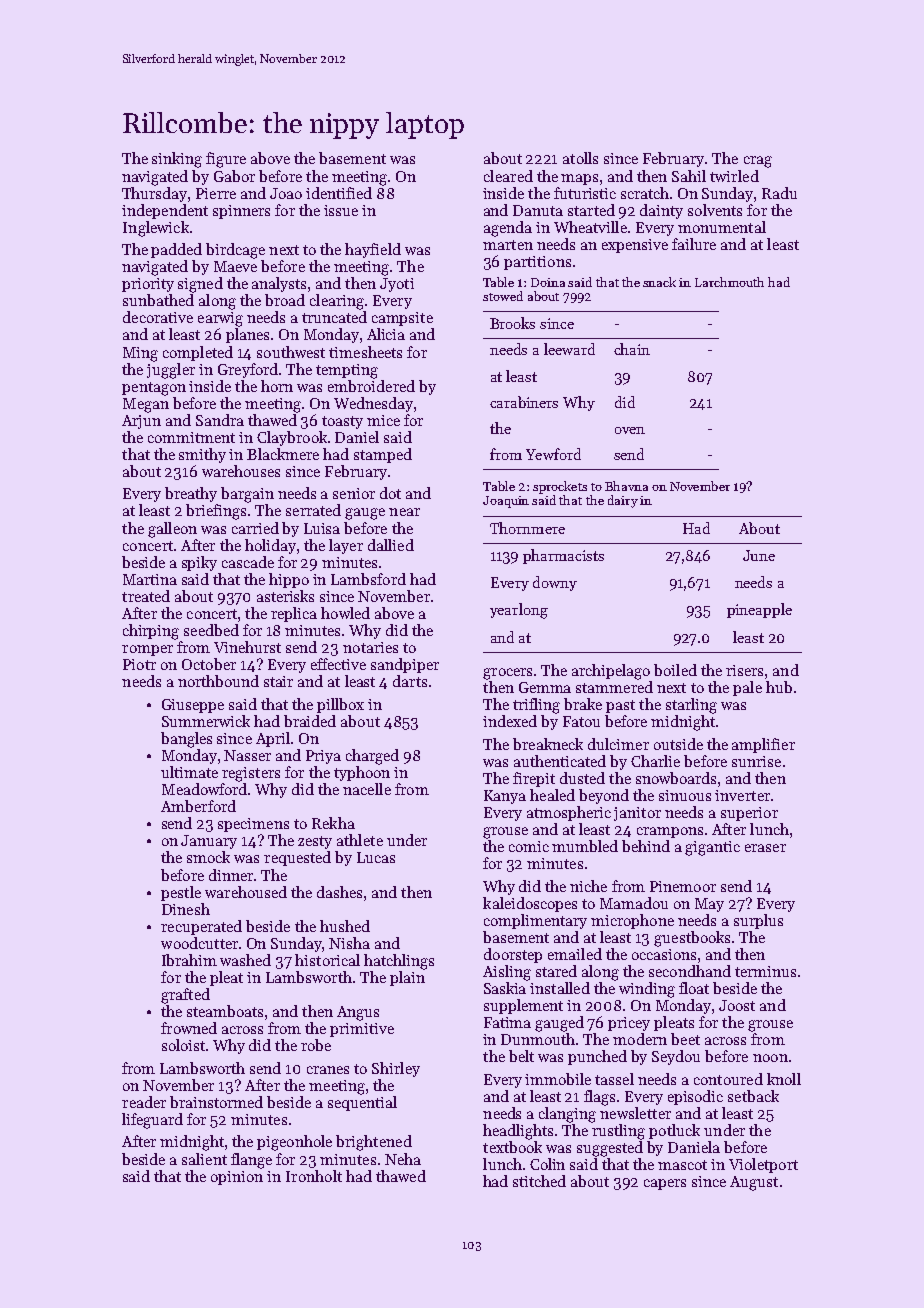 This document has height=1308, width=924. Describe the element at coordinates (664, 954) in the document. I see `occasions` at that location.
